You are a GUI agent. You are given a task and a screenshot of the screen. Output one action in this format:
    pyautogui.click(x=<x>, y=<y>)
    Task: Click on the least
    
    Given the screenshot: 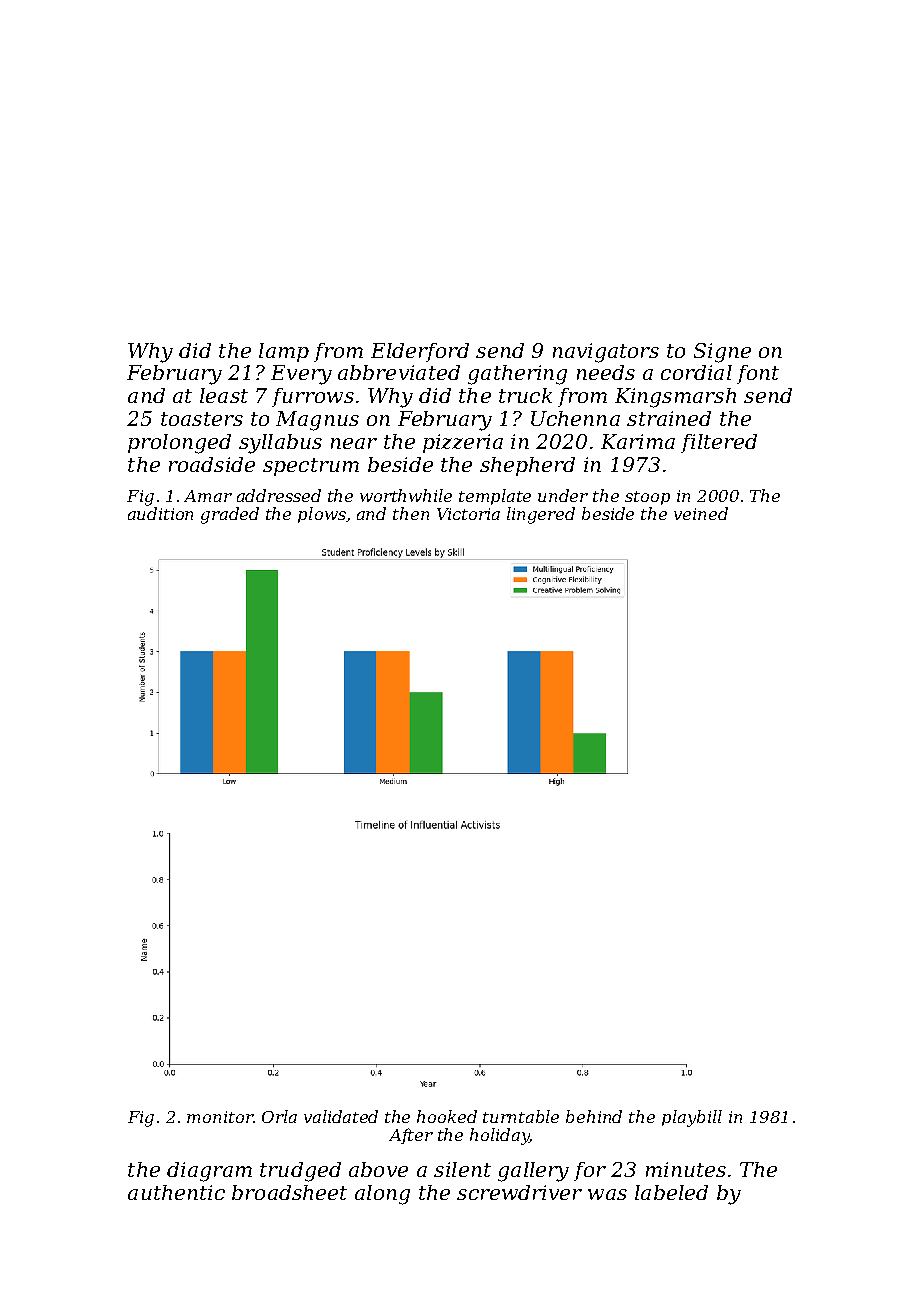 What is the action you would take?
    pyautogui.click(x=224, y=395)
